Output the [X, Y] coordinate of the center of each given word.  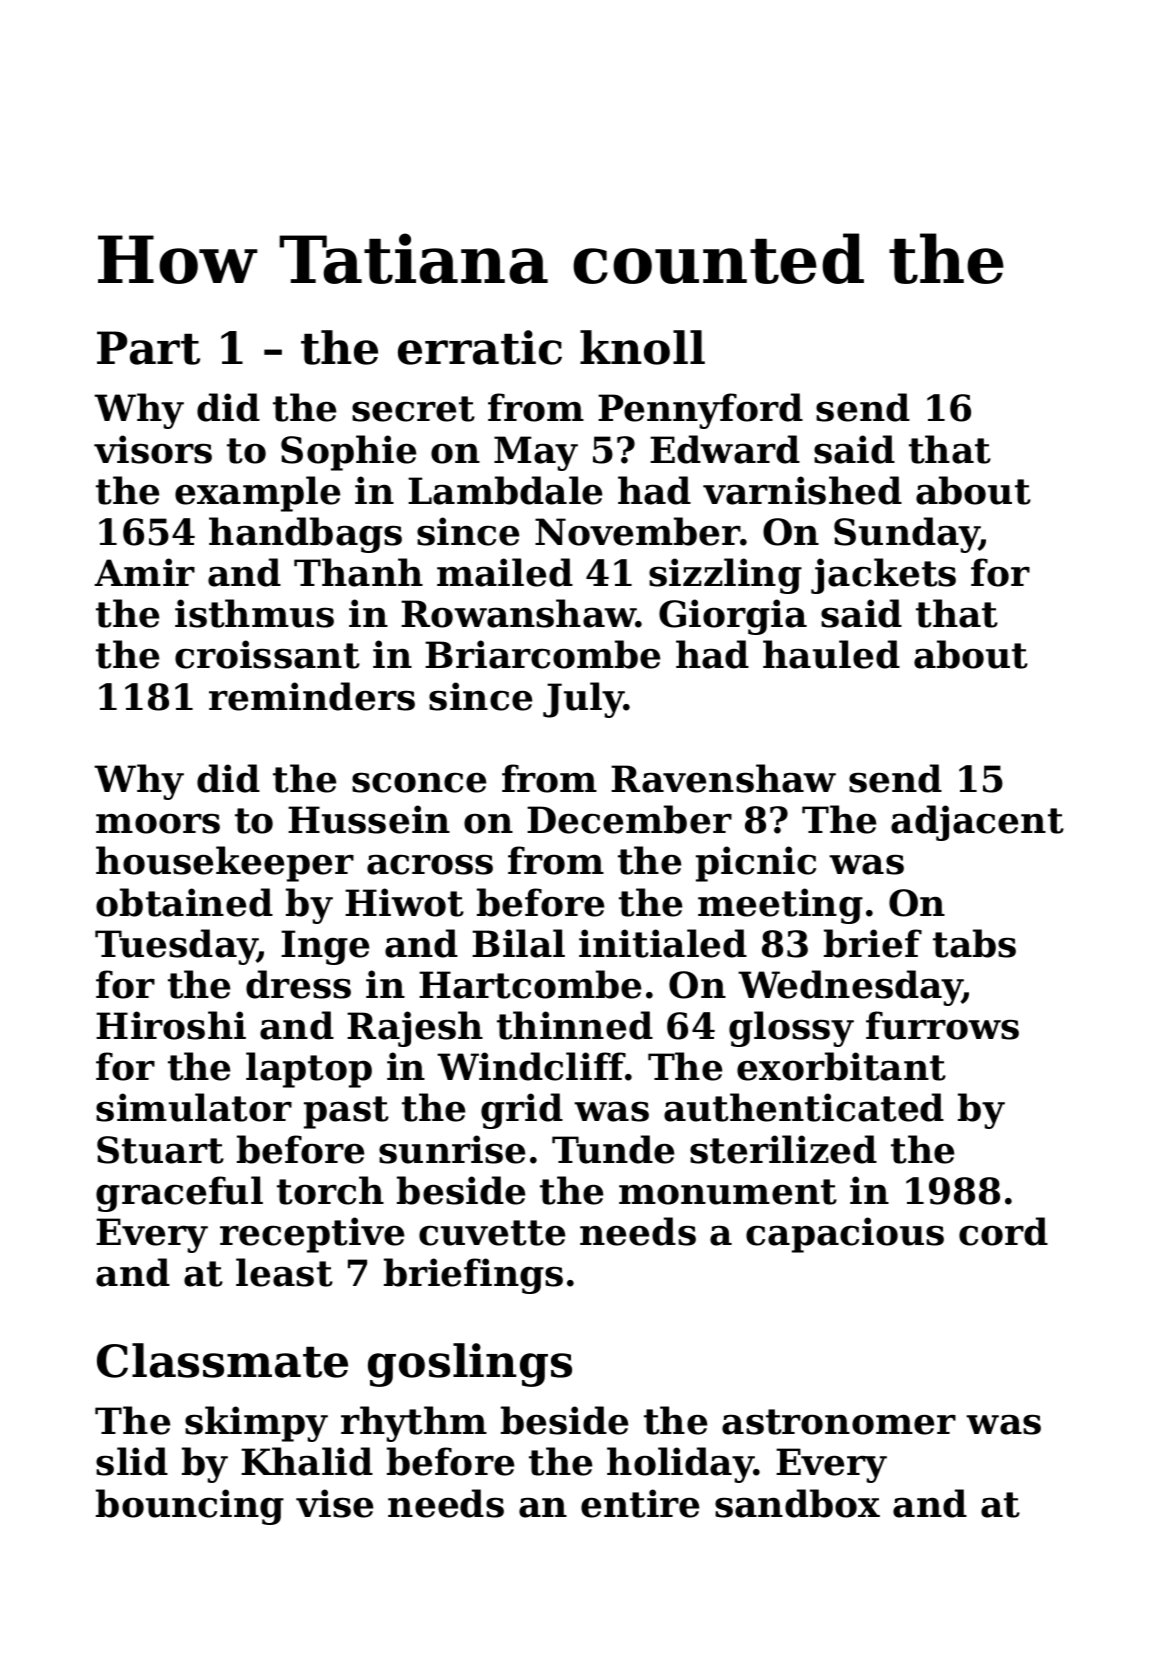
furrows [942, 1025]
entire [640, 1503]
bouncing [190, 1507]
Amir [144, 572]
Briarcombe [542, 654]
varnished [802, 490]
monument [728, 1192]
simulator [194, 1107]
